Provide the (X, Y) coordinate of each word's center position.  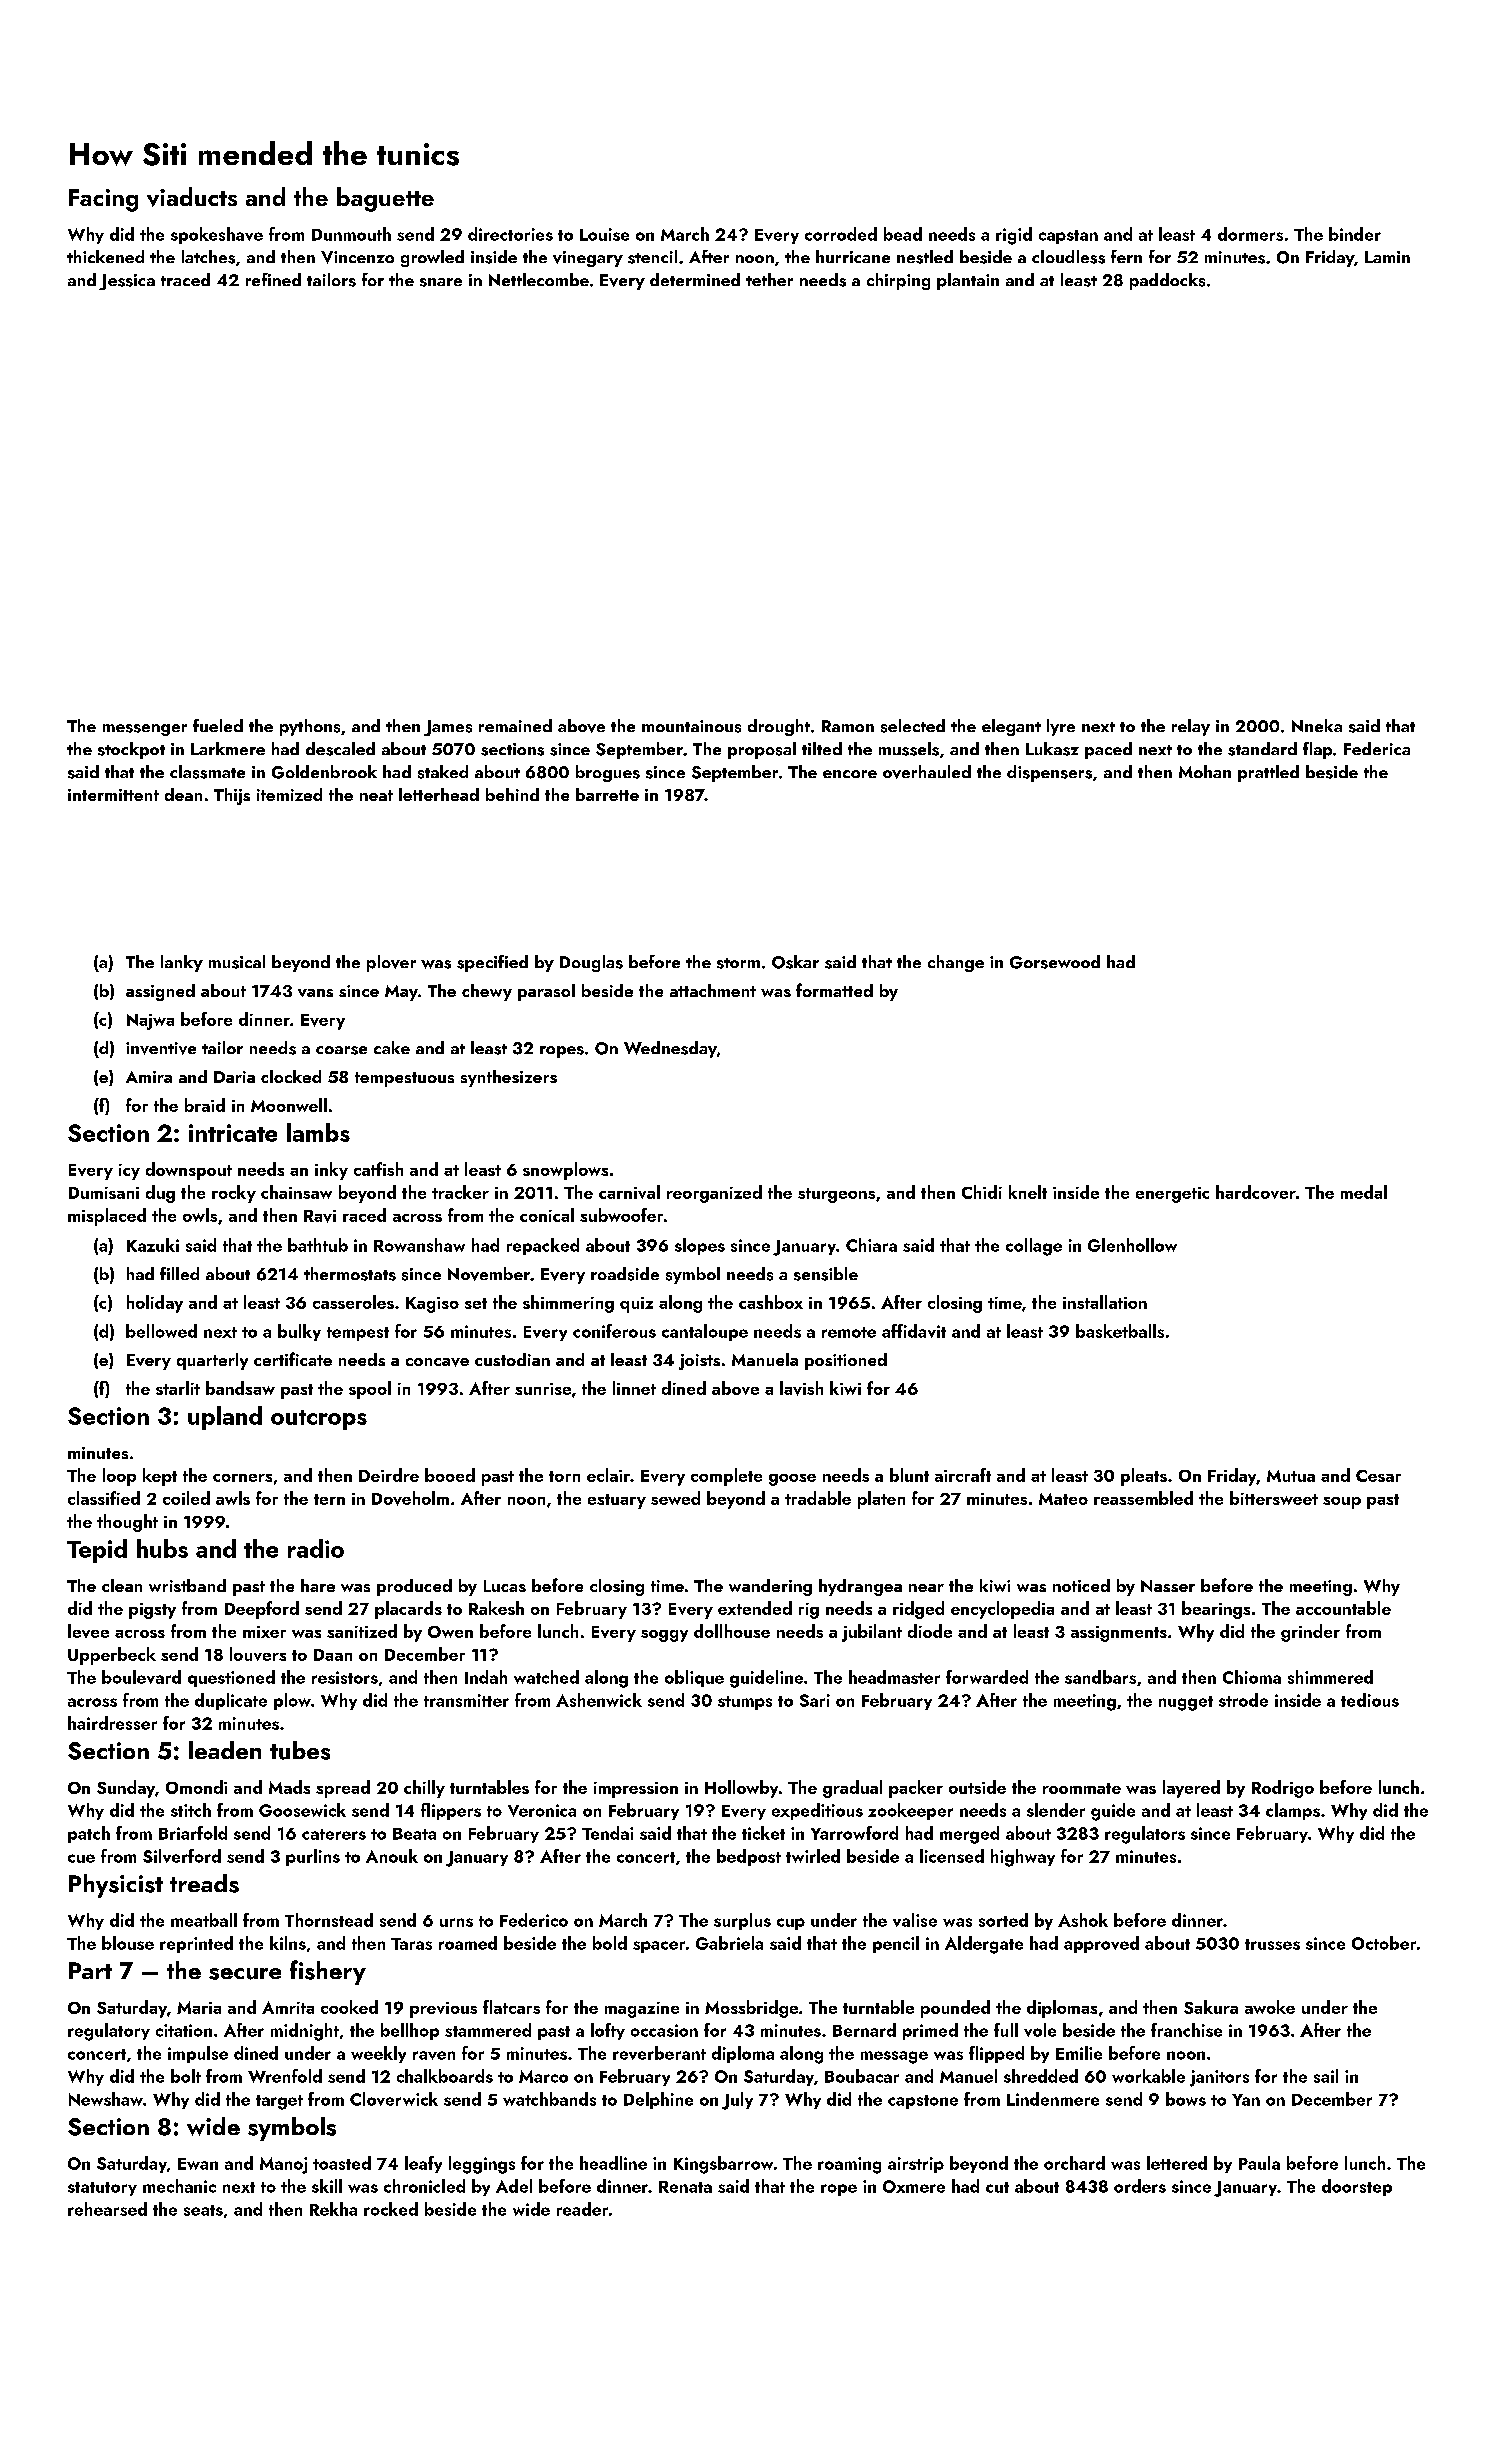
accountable (1343, 1608)
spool (370, 1390)
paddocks (1167, 281)
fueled (218, 725)
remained (515, 725)
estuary (617, 1501)
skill (327, 2186)
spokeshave (217, 235)
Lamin (1387, 257)
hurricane (853, 256)
